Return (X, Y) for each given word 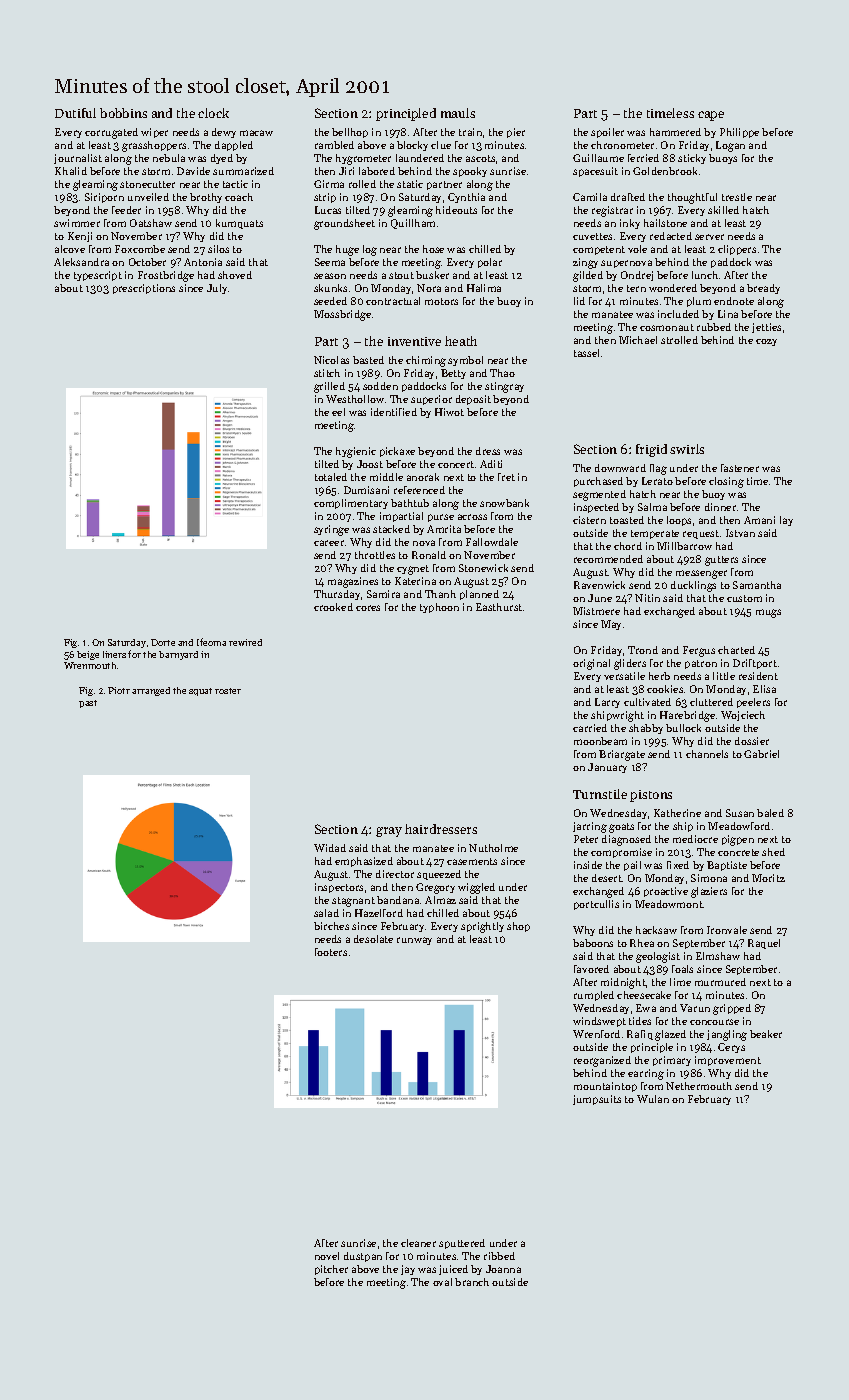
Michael (638, 340)
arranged (151, 691)
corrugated (111, 133)
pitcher (331, 1270)
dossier (752, 741)
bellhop (350, 133)
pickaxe (397, 452)
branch (472, 1282)
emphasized (364, 862)
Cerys (731, 1048)
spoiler (607, 133)
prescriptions (144, 289)
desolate (373, 939)
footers (331, 952)
